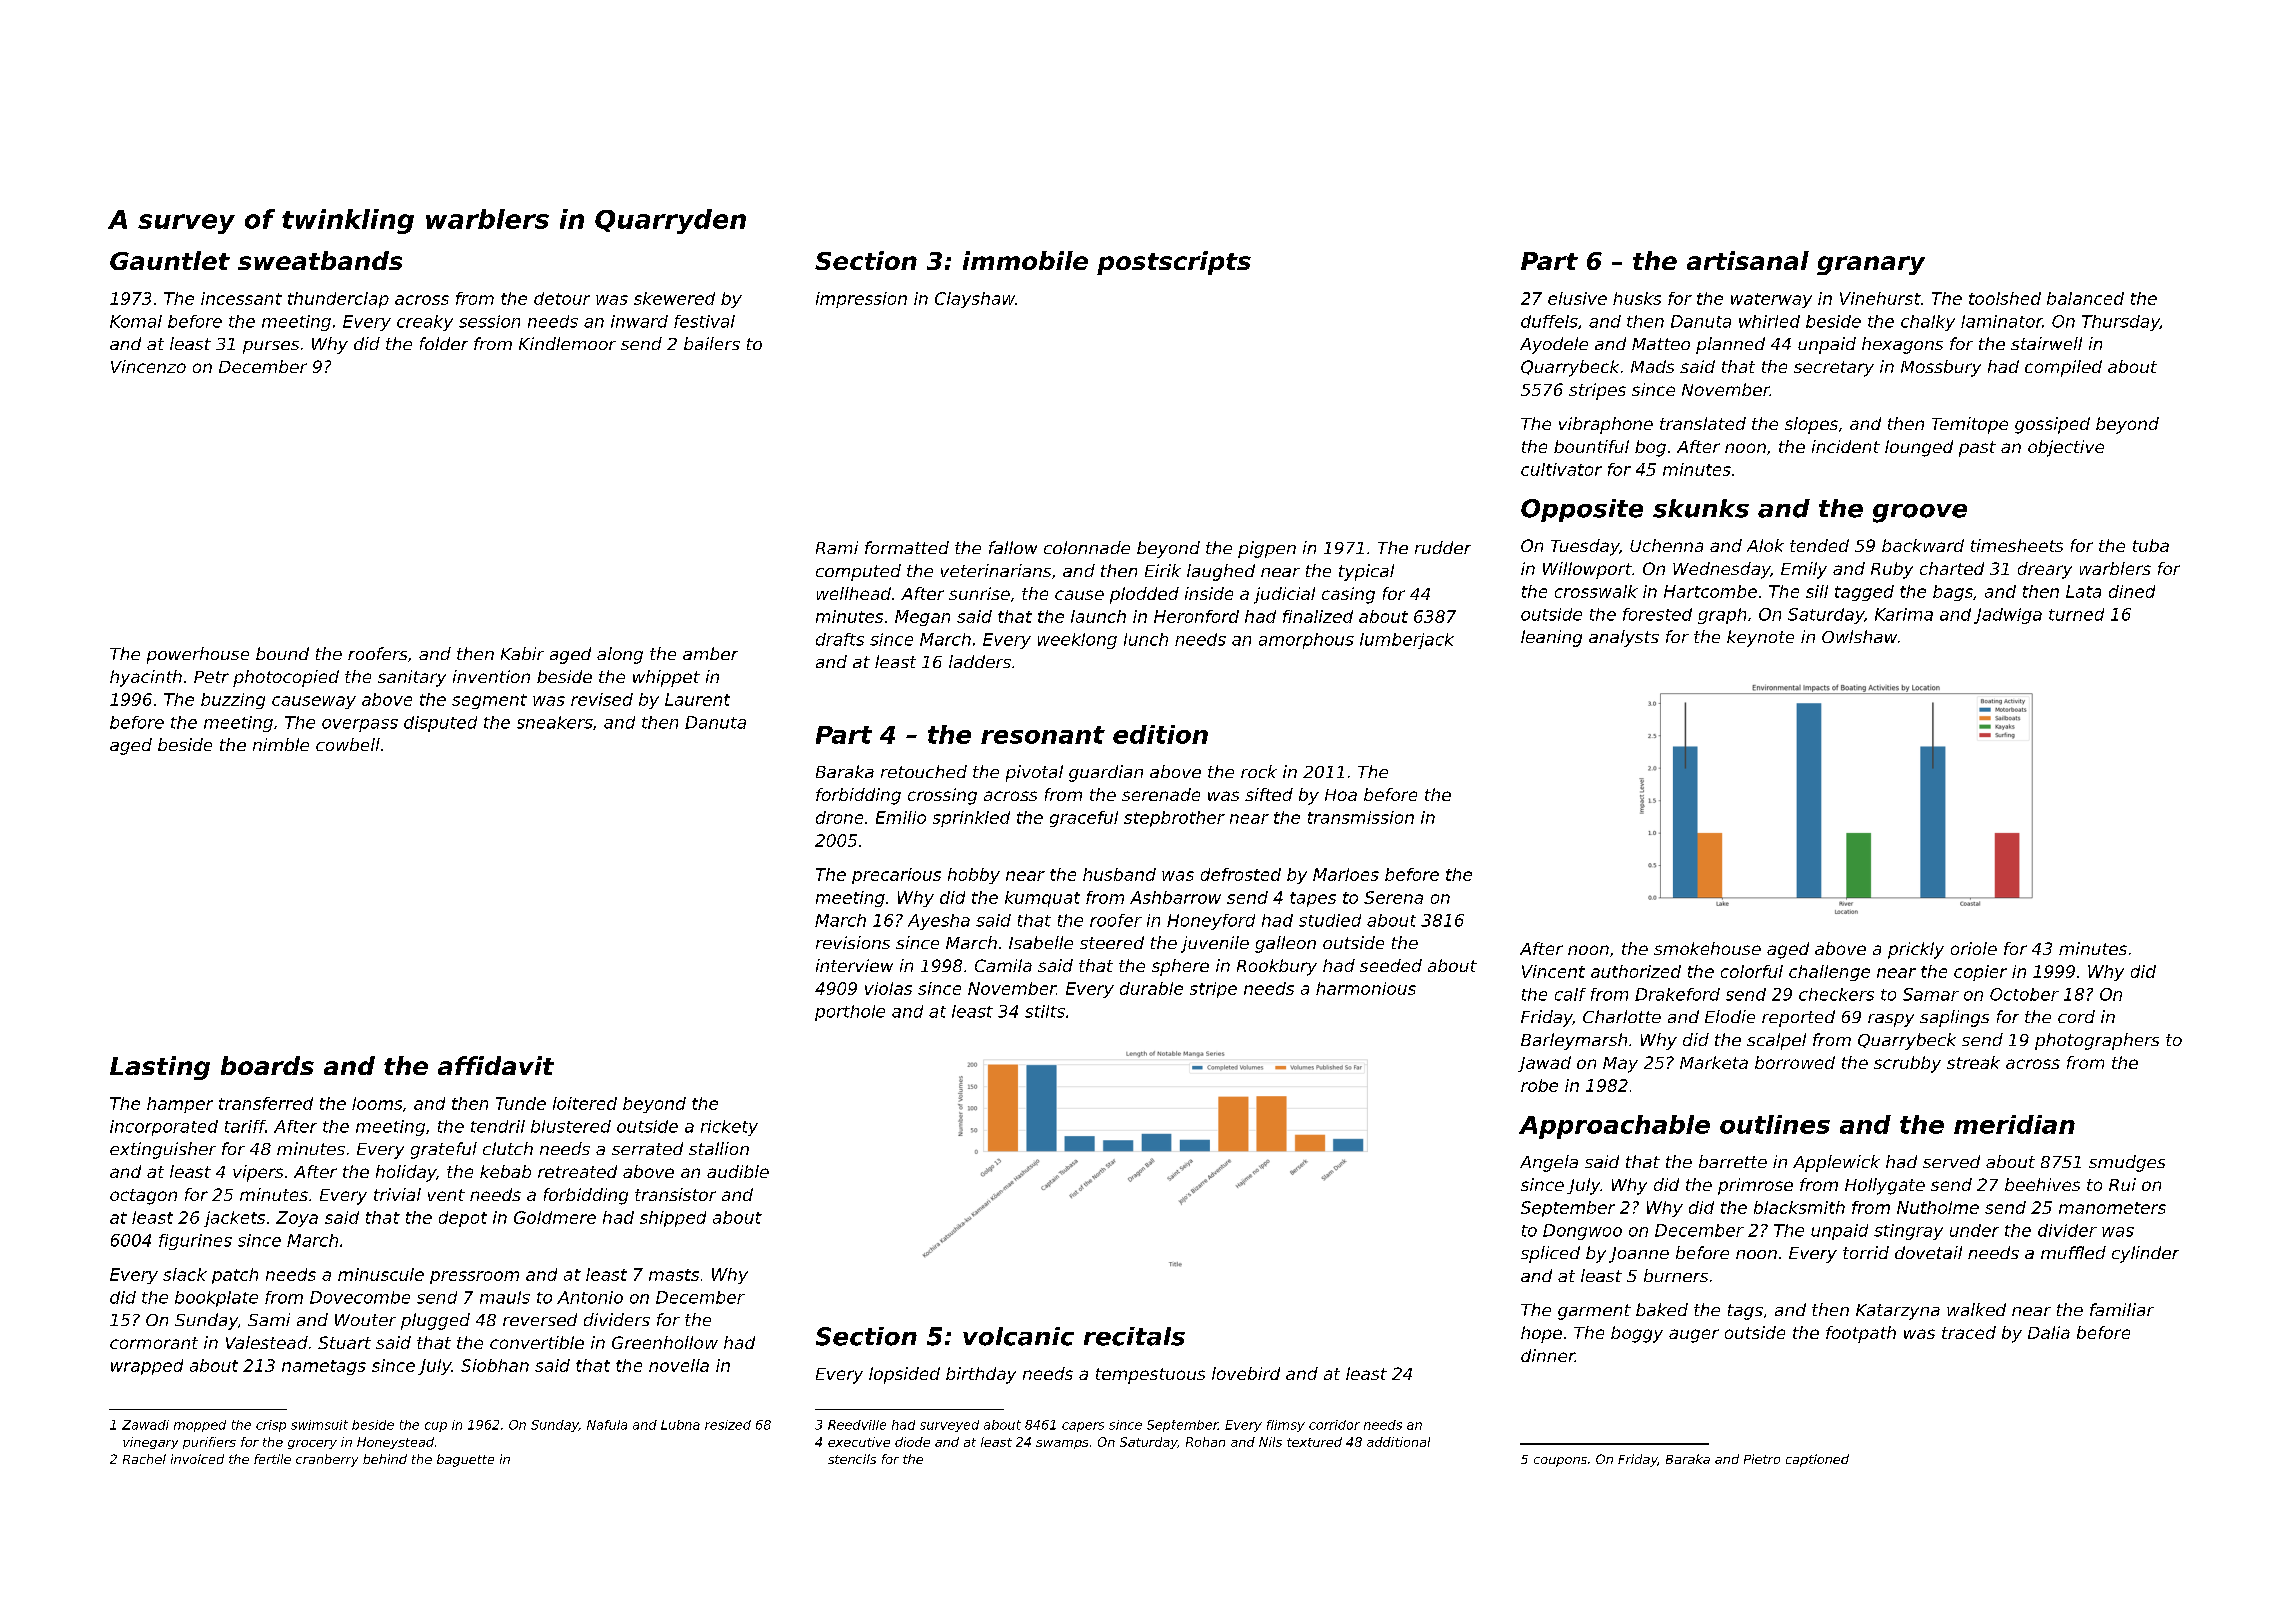 Image resolution: width=2292 pixels, height=1620 pixels. What do you see at coordinates (1550, 1254) in the page?
I see `spliced` at bounding box center [1550, 1254].
